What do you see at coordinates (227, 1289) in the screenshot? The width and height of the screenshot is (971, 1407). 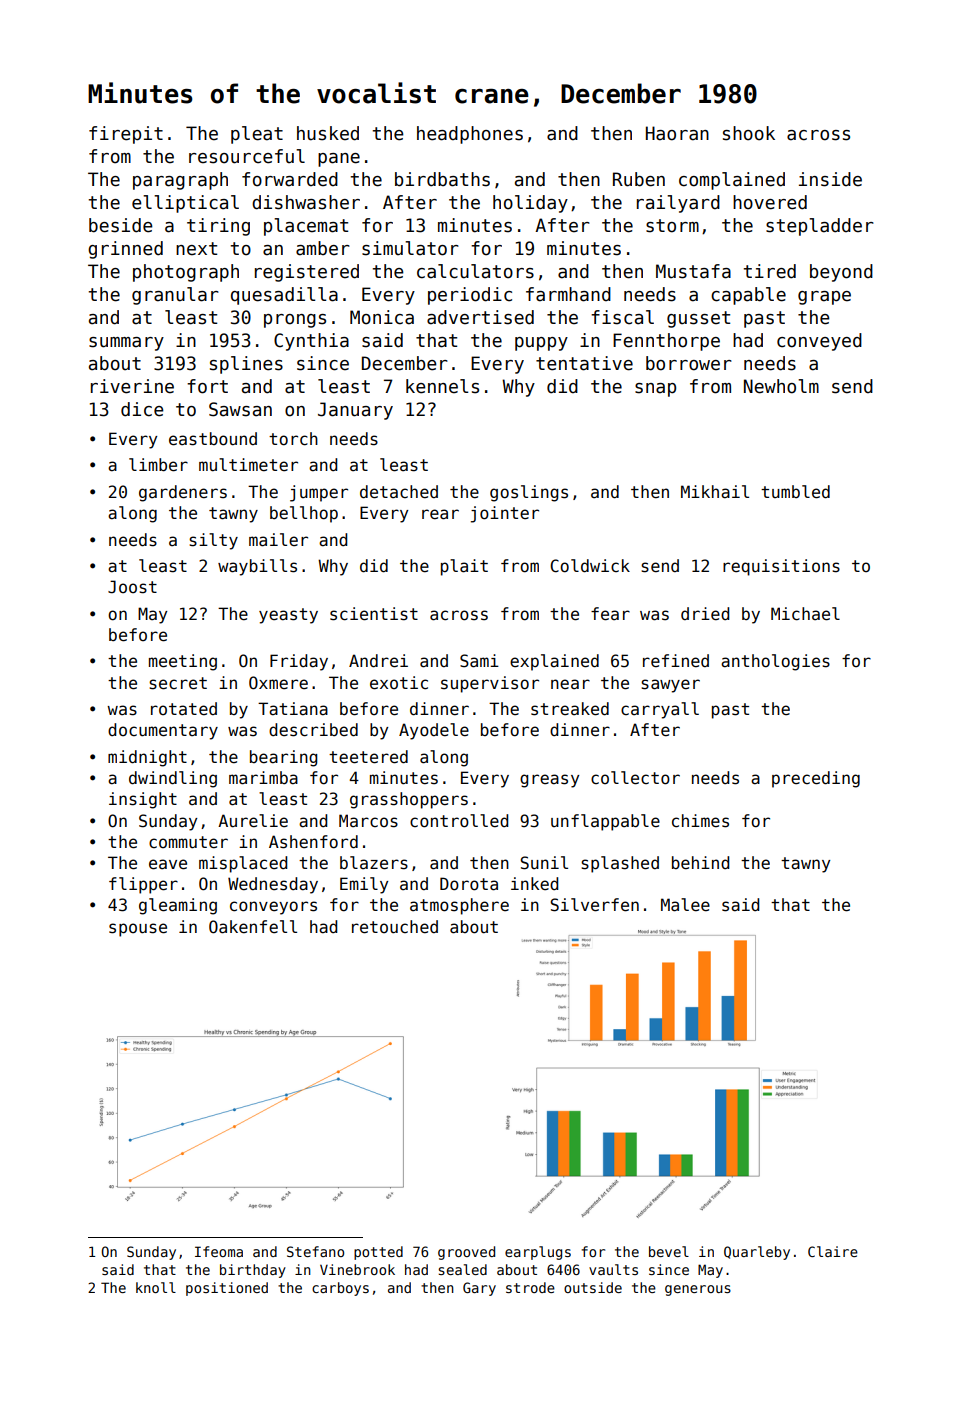 I see `positioned` at bounding box center [227, 1289].
